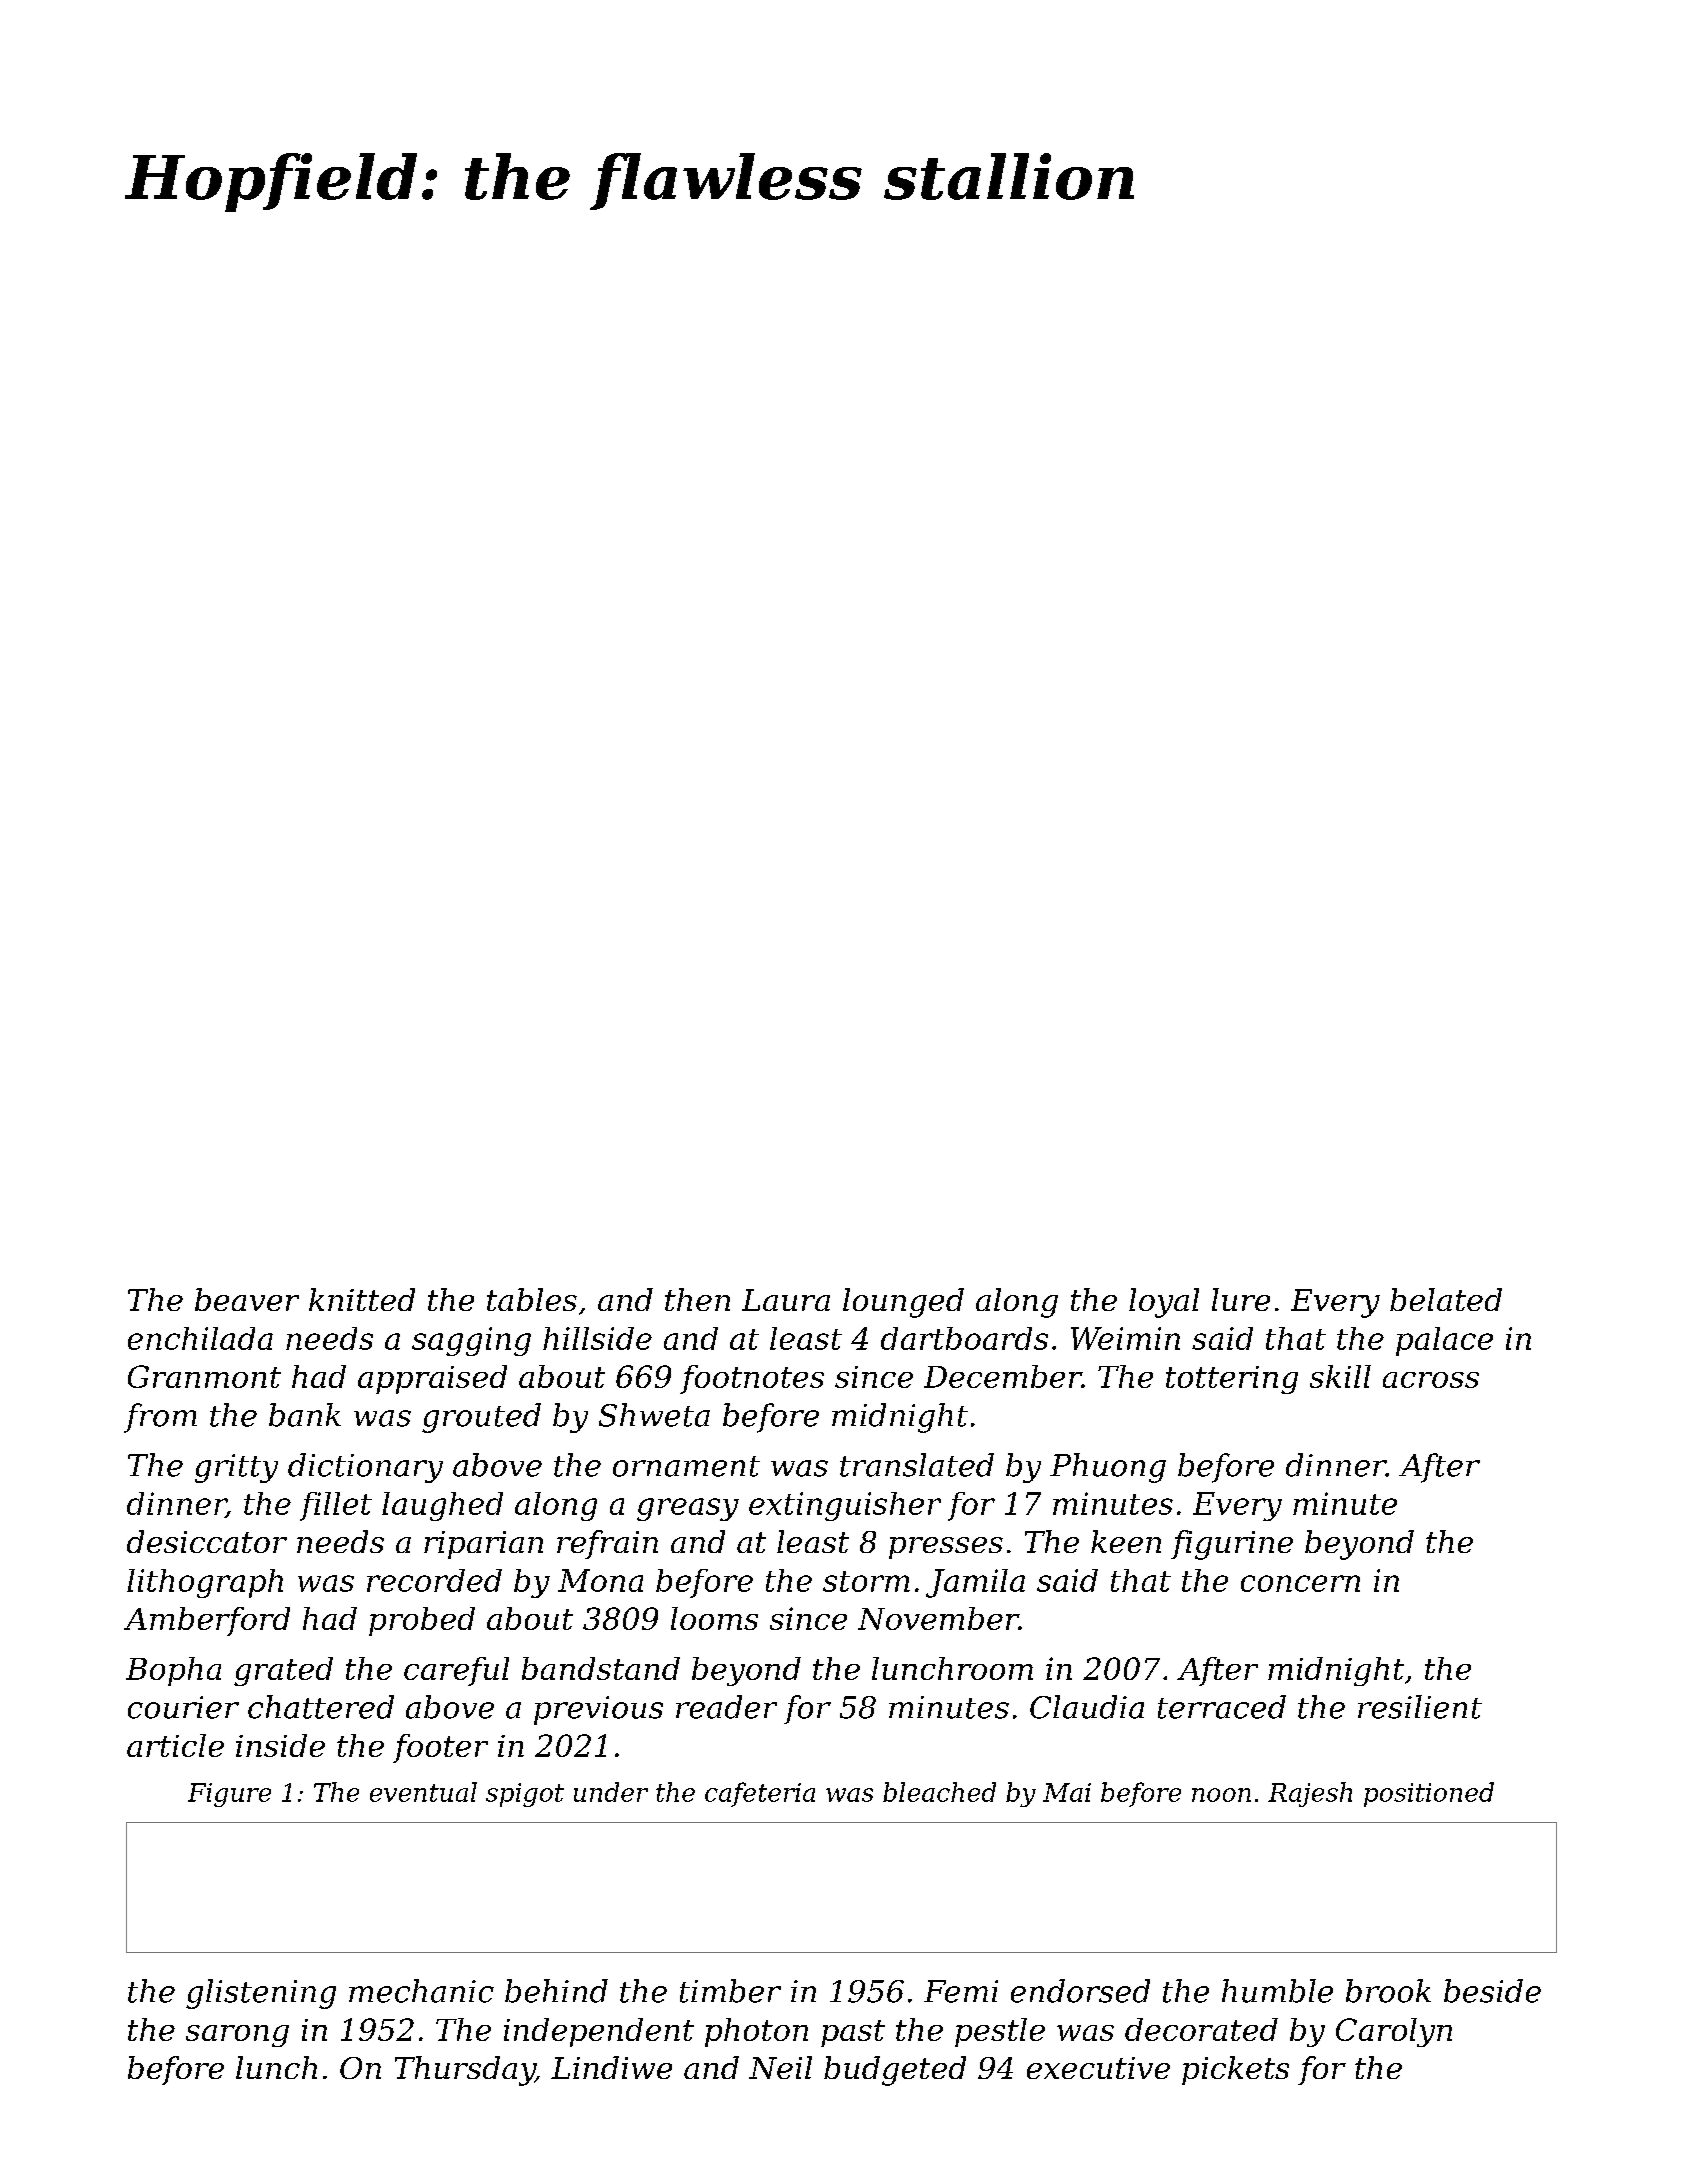  I want to click on sarong, so click(237, 2036).
